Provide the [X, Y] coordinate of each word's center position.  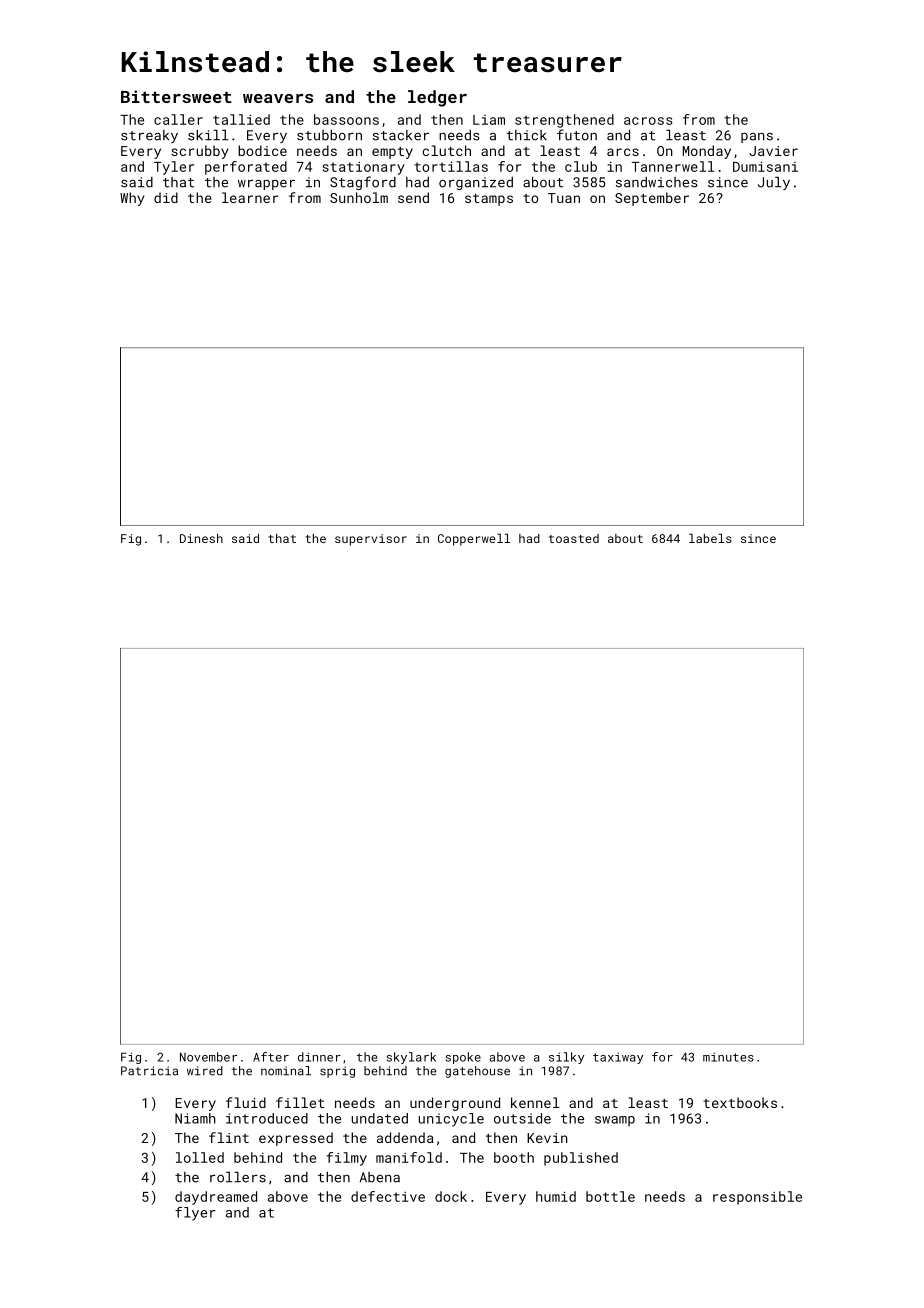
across [648, 121]
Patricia [149, 1071]
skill [208, 135]
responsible [757, 1198]
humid [556, 1196]
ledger [437, 98]
